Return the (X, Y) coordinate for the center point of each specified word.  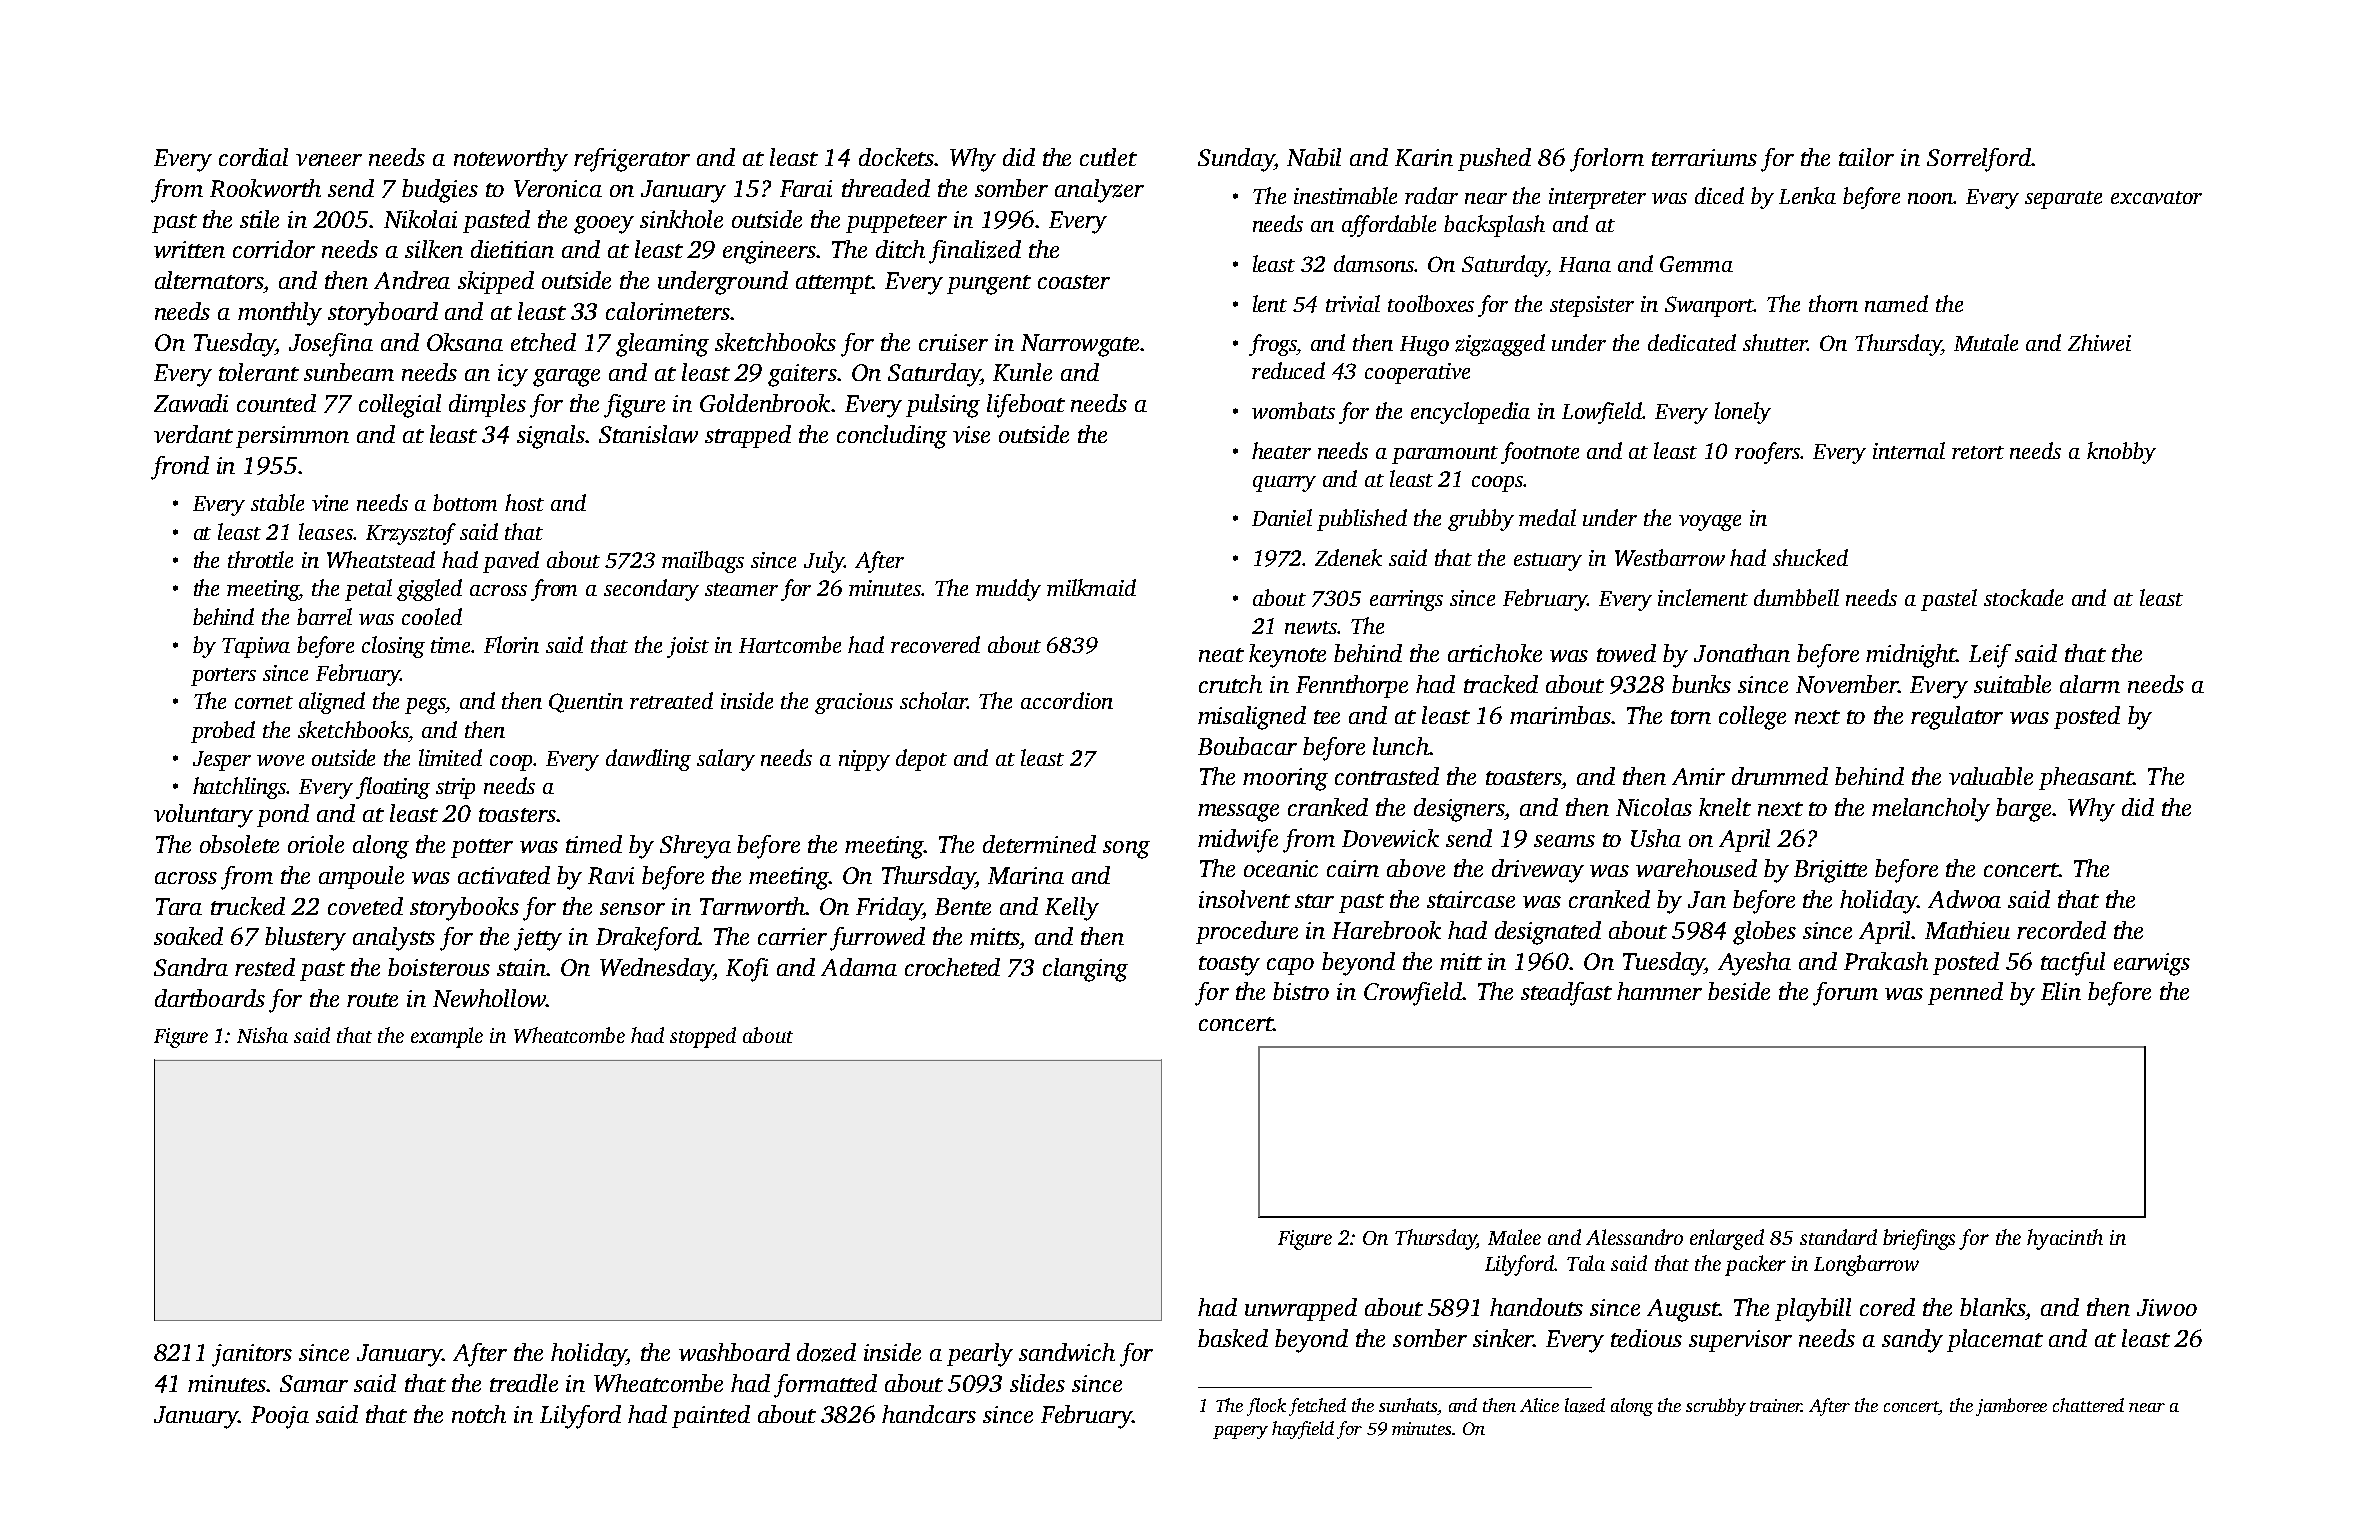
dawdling (648, 760)
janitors (252, 1355)
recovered (935, 644)
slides (1037, 1383)
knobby (2121, 453)
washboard (734, 1352)
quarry (1284, 484)
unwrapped (1301, 1309)
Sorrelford (1979, 160)
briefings (1919, 1239)
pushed (1494, 159)
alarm (2090, 684)
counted (276, 403)
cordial (253, 157)
